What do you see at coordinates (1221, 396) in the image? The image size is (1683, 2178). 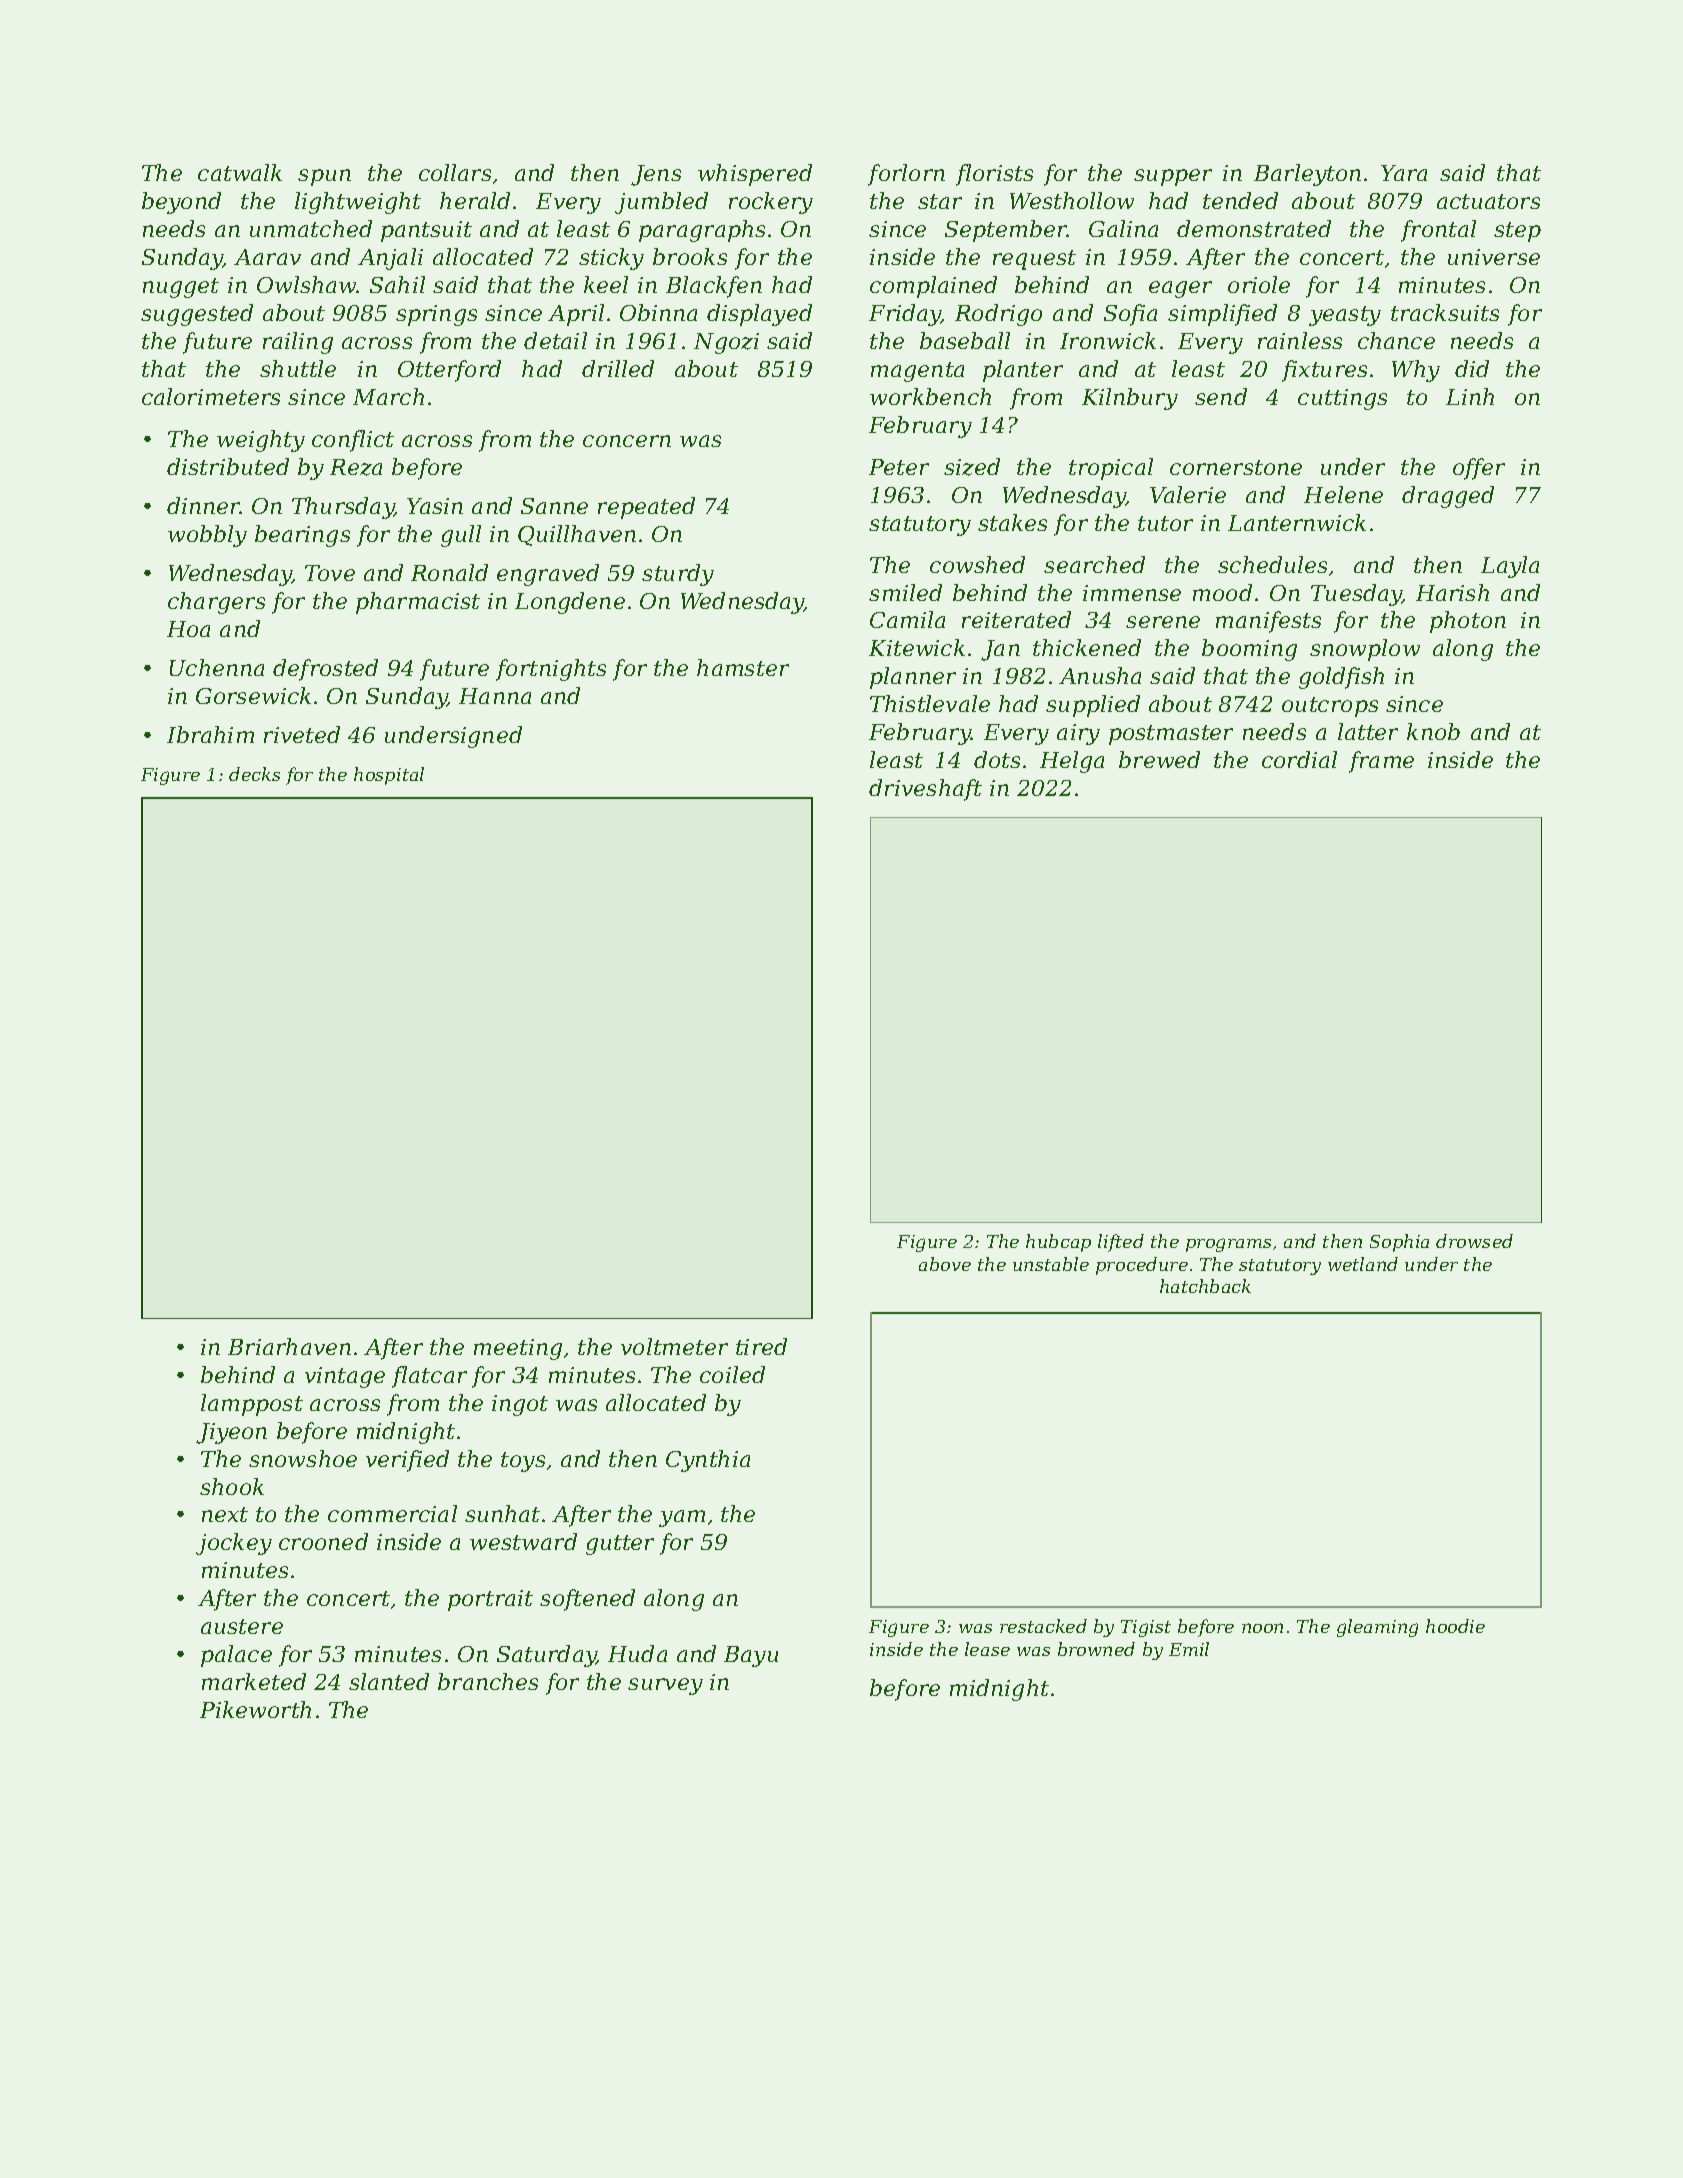 I see `send` at bounding box center [1221, 396].
